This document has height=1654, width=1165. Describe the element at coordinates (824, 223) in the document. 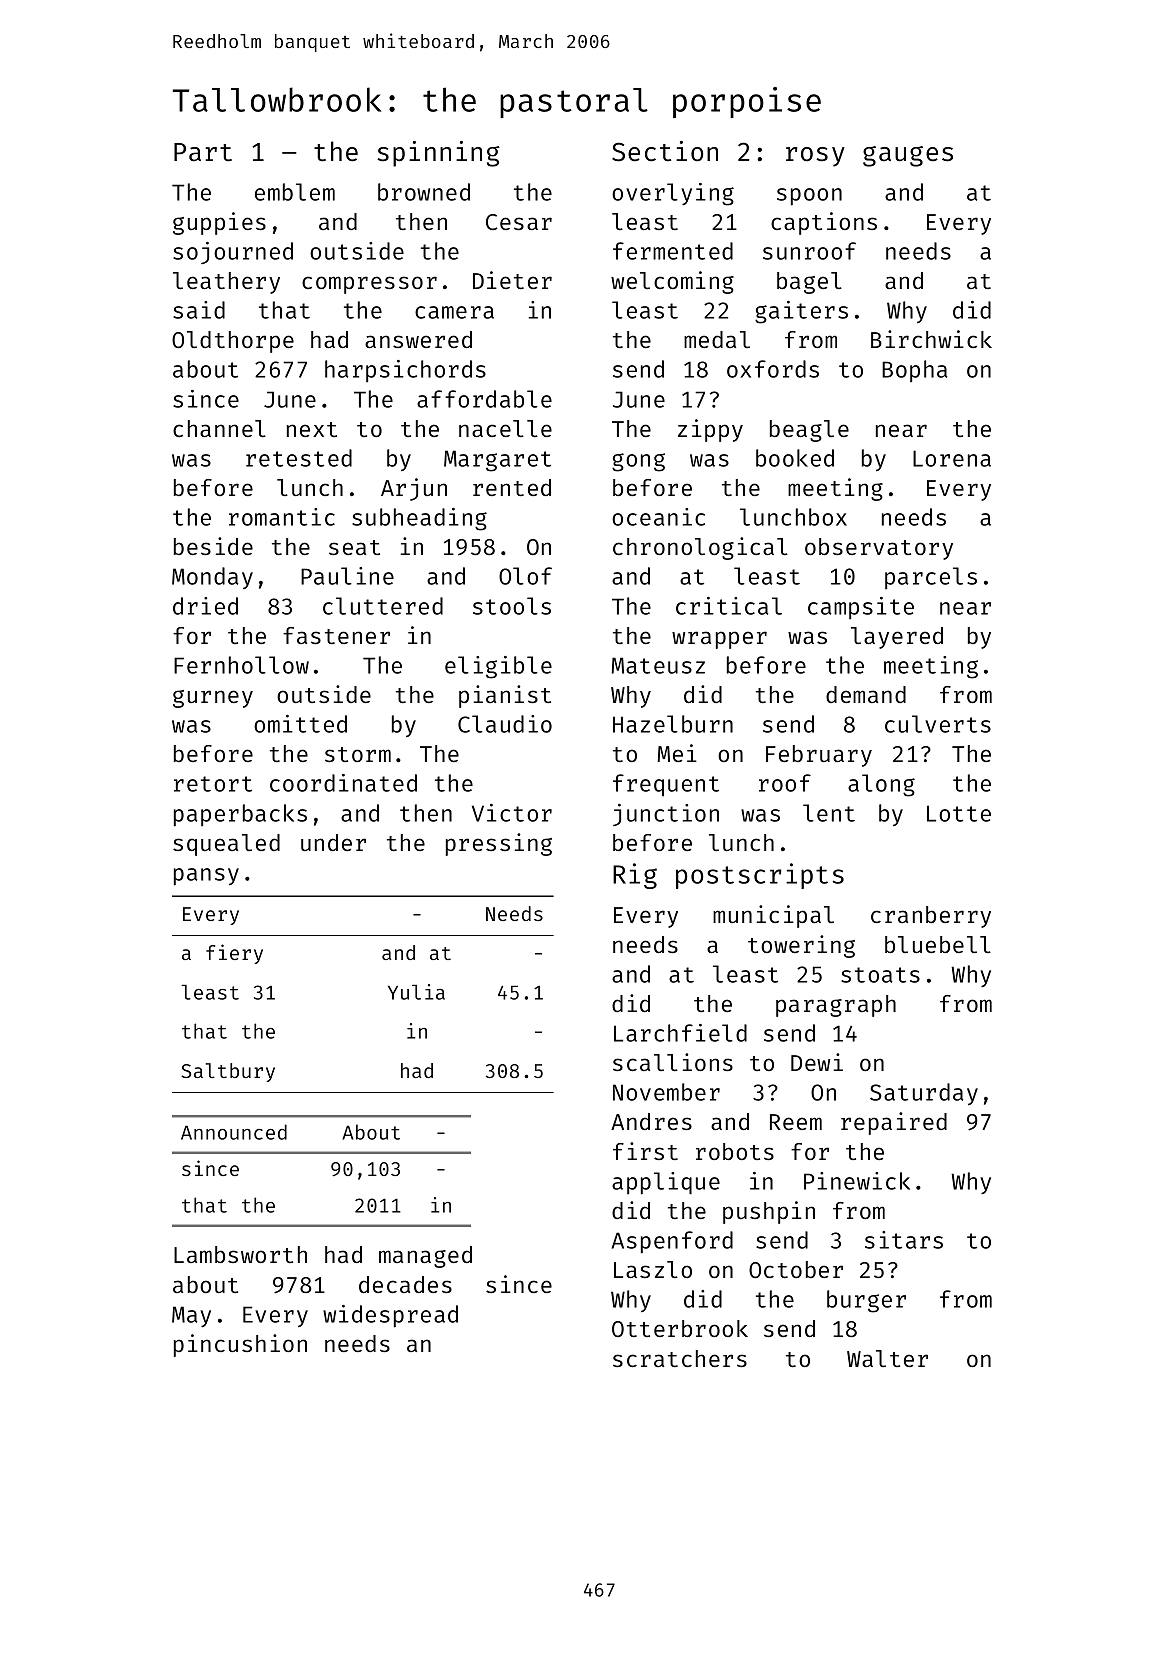

I see `captions` at that location.
